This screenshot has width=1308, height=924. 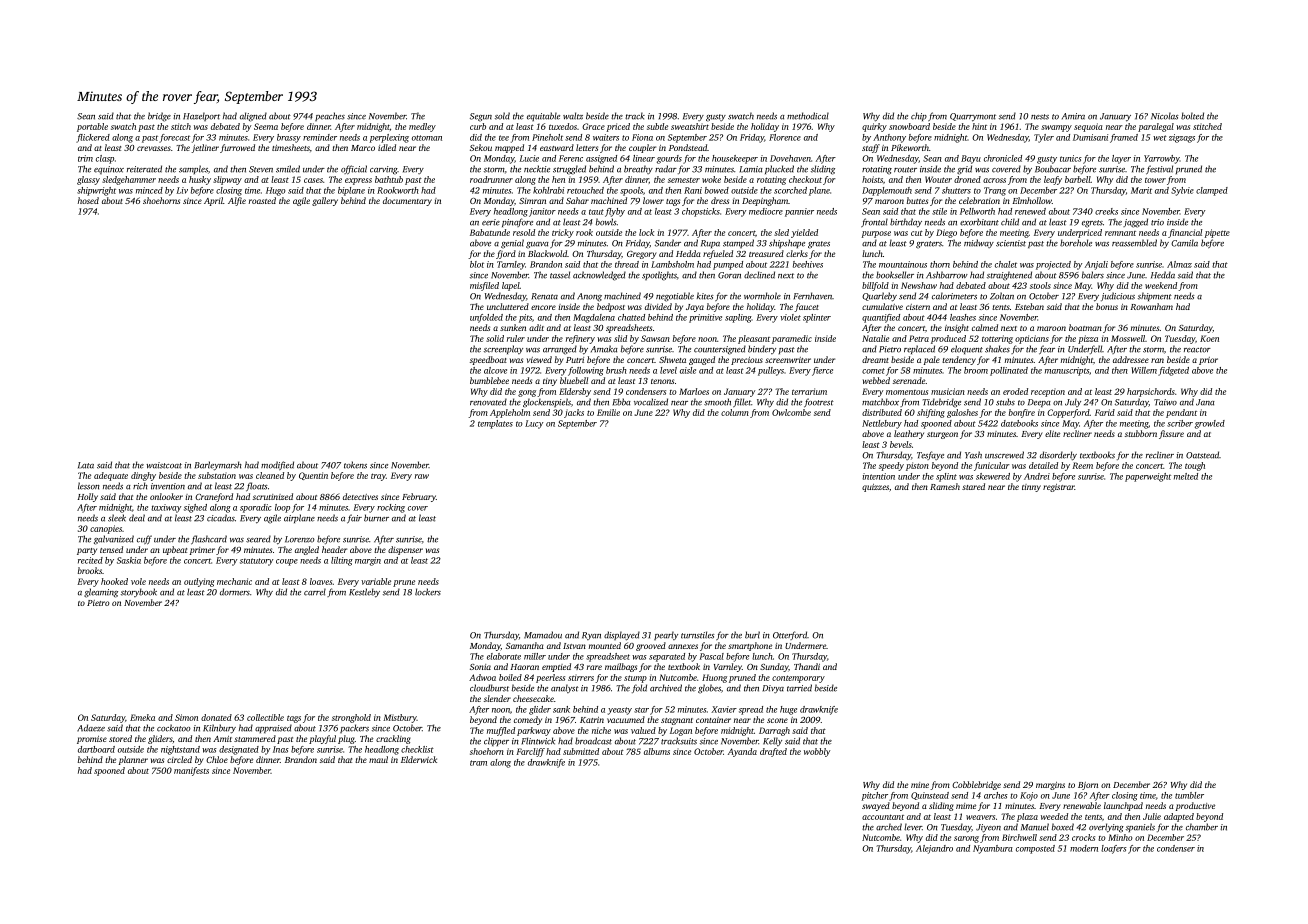 What do you see at coordinates (378, 759) in the screenshot?
I see `maul` at bounding box center [378, 759].
